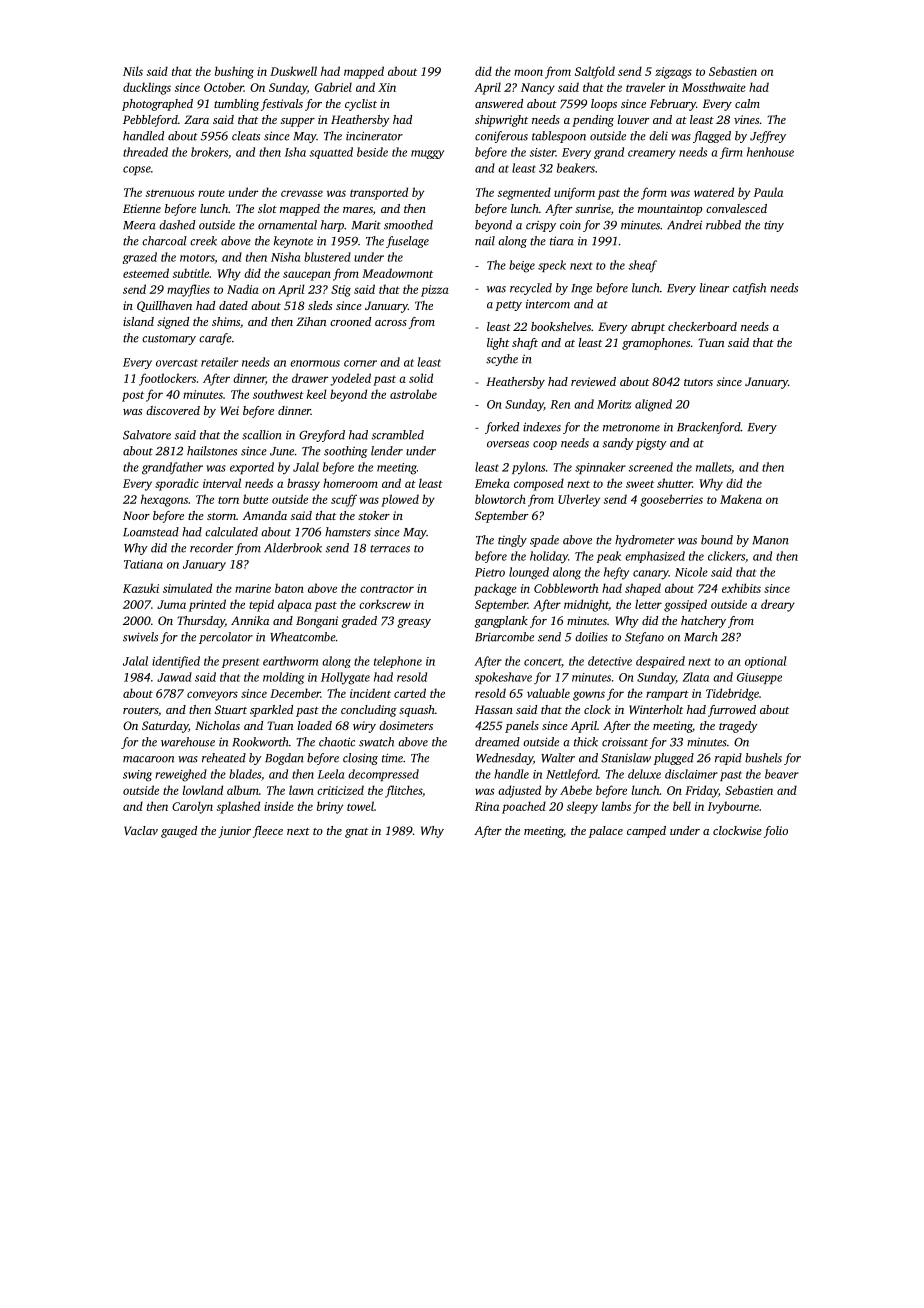 The height and width of the image is (1308, 924). What do you see at coordinates (282, 105) in the image?
I see `festivals` at bounding box center [282, 105].
